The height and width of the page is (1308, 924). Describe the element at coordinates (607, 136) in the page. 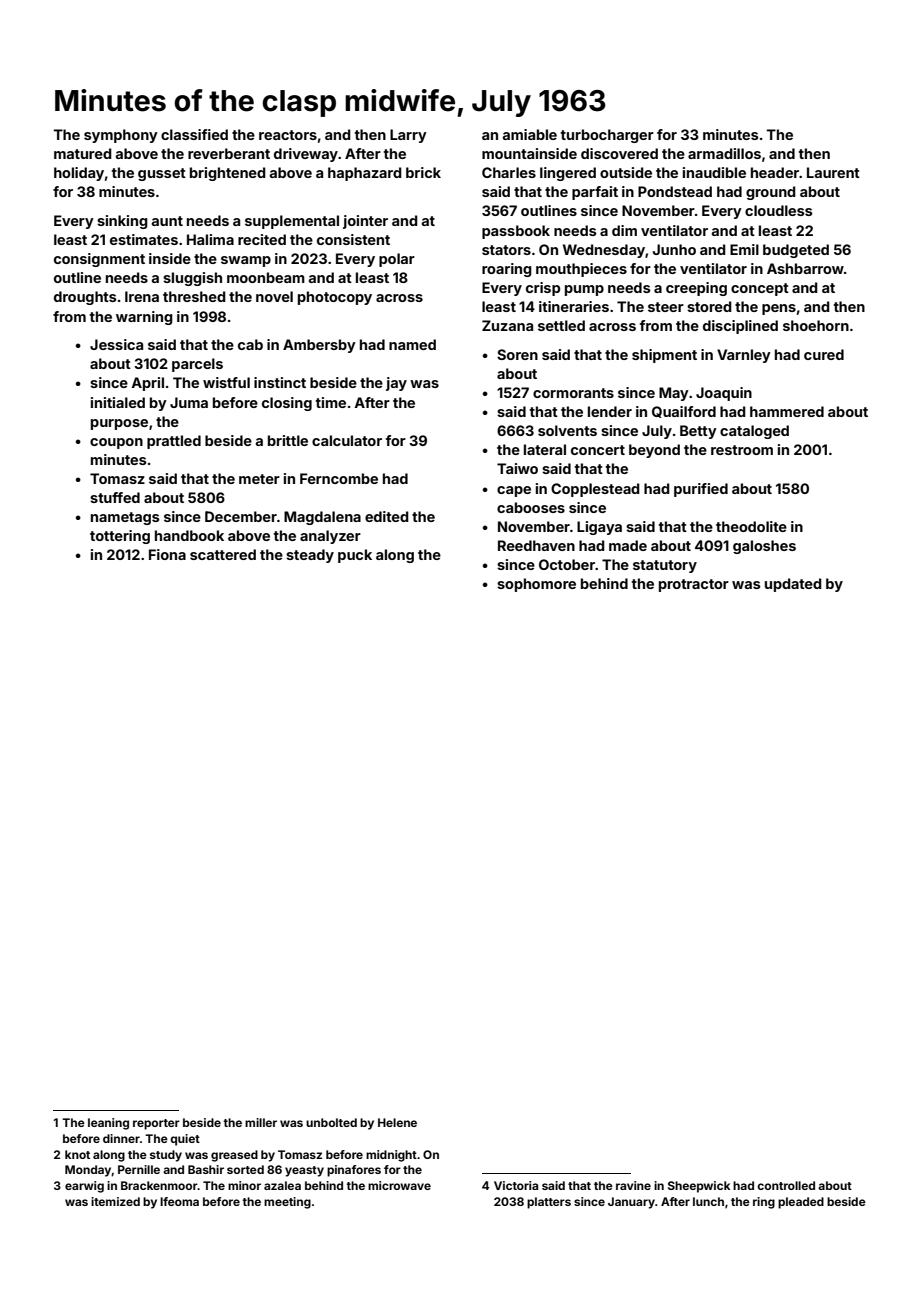

I see `turbocharger` at that location.
